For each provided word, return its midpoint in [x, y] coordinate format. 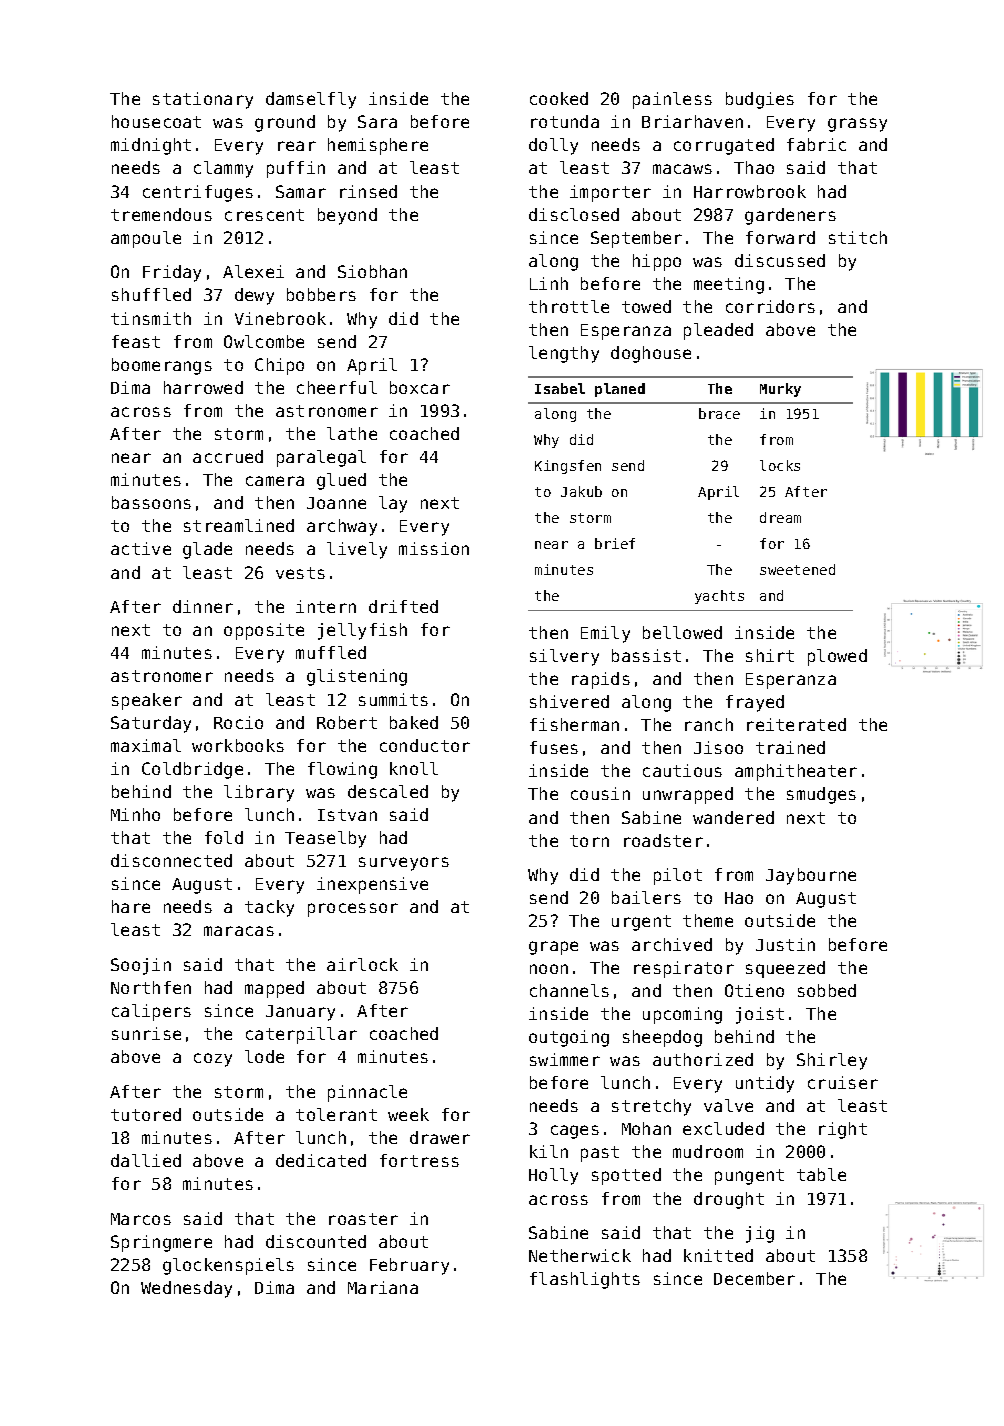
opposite [264, 631]
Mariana [383, 1287]
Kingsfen [568, 467]
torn [589, 841]
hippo [657, 262]
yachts [719, 597]
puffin [296, 169]
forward [780, 237]
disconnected [171, 860]
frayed [755, 703]
